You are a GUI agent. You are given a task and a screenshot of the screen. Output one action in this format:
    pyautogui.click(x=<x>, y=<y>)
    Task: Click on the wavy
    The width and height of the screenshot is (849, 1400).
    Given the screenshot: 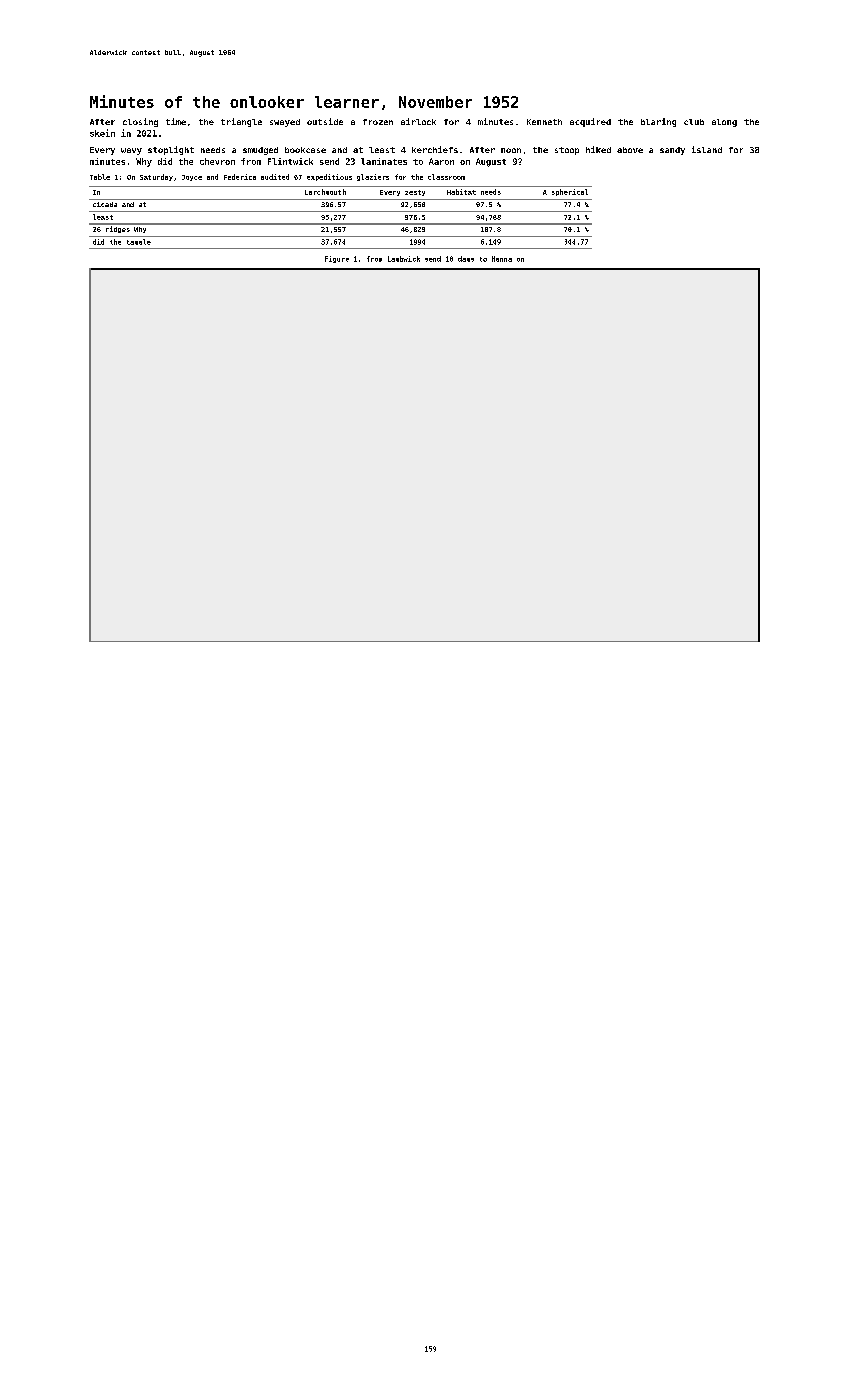 What is the action you would take?
    pyautogui.click(x=131, y=151)
